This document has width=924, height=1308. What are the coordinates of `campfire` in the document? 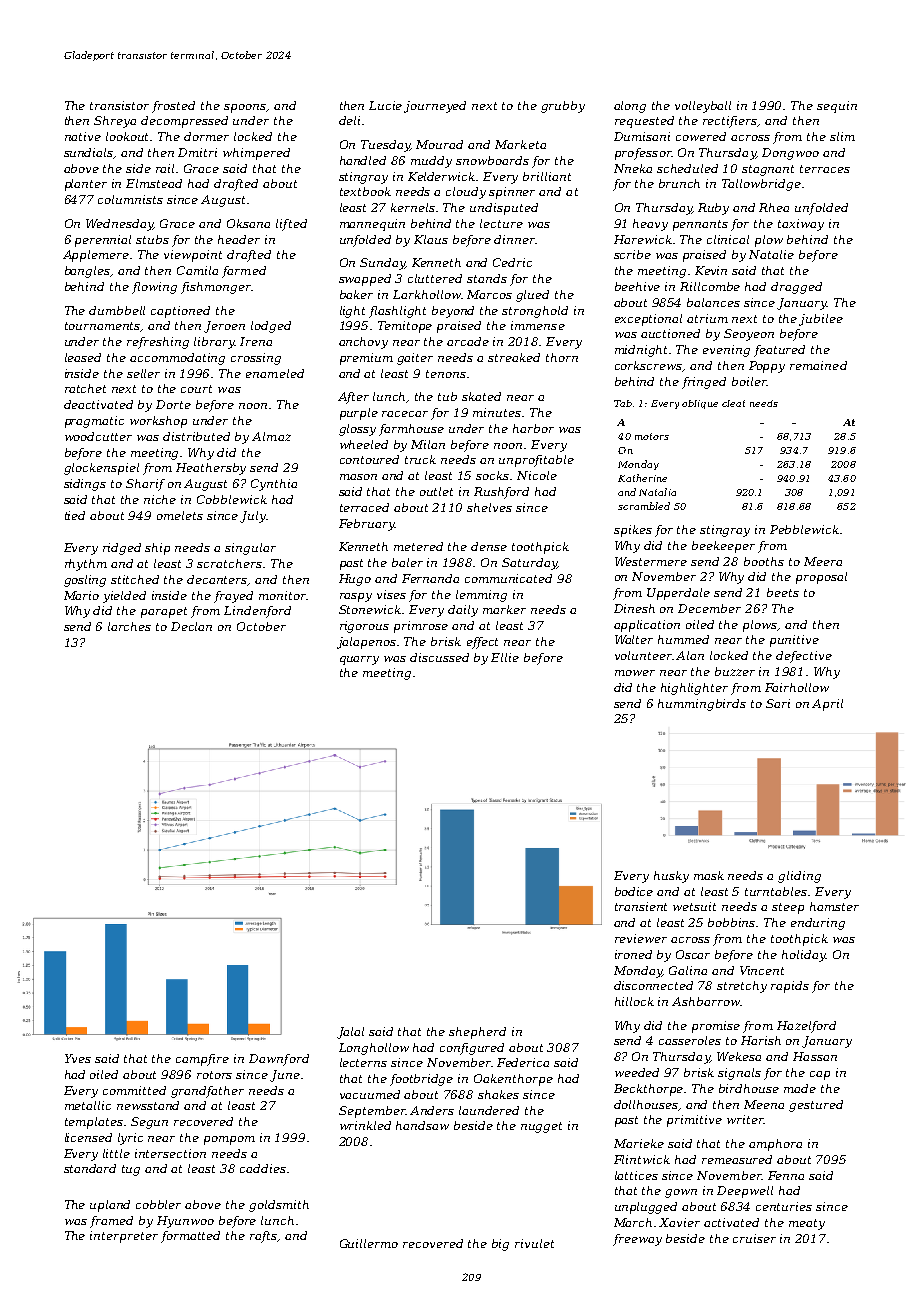 It's located at (202, 1060).
